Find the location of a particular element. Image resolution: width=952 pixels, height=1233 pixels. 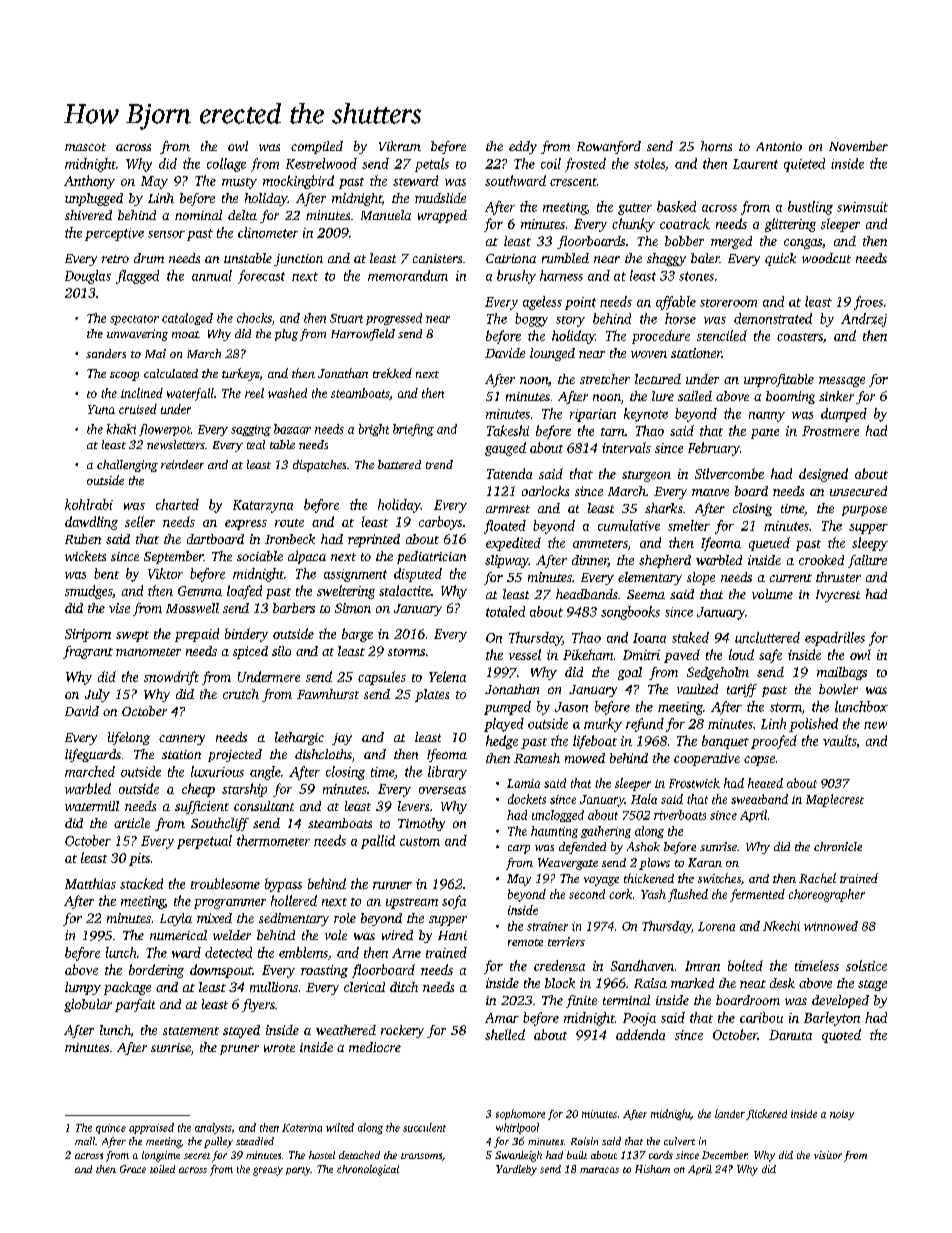

purpose is located at coordinates (864, 511).
